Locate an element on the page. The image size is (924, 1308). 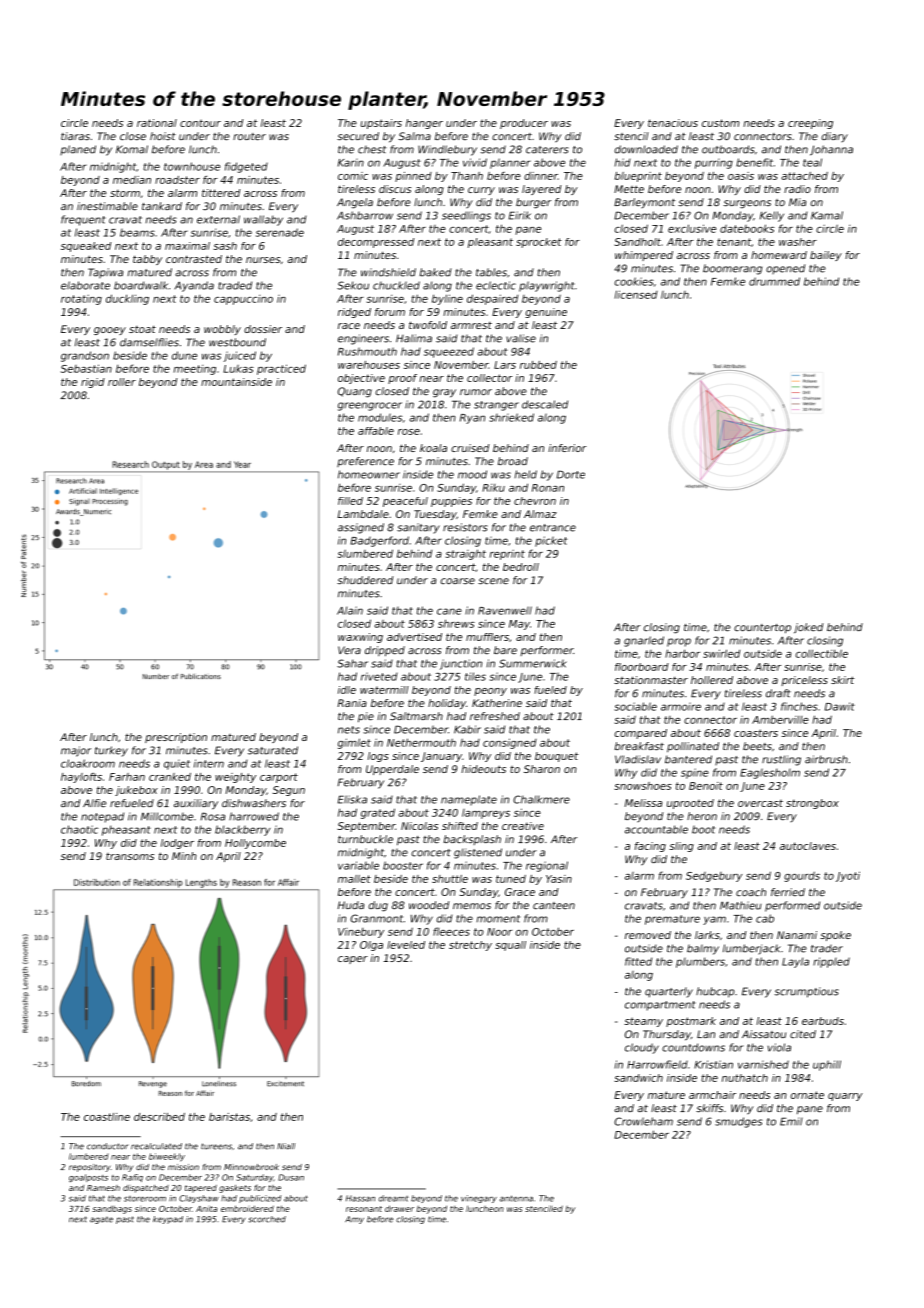
licensed is located at coordinates (636, 294).
